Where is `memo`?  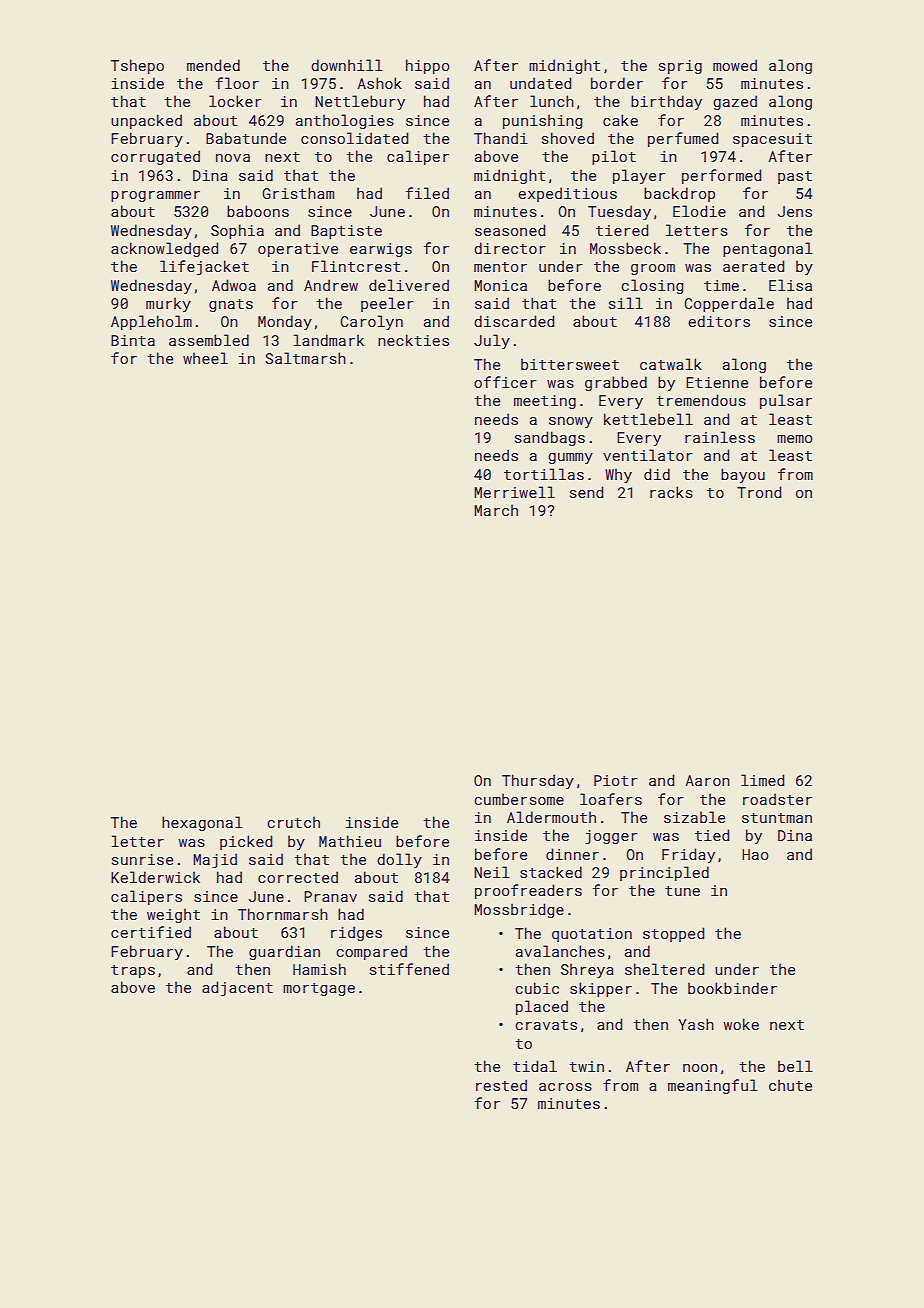 memo is located at coordinates (795, 439).
